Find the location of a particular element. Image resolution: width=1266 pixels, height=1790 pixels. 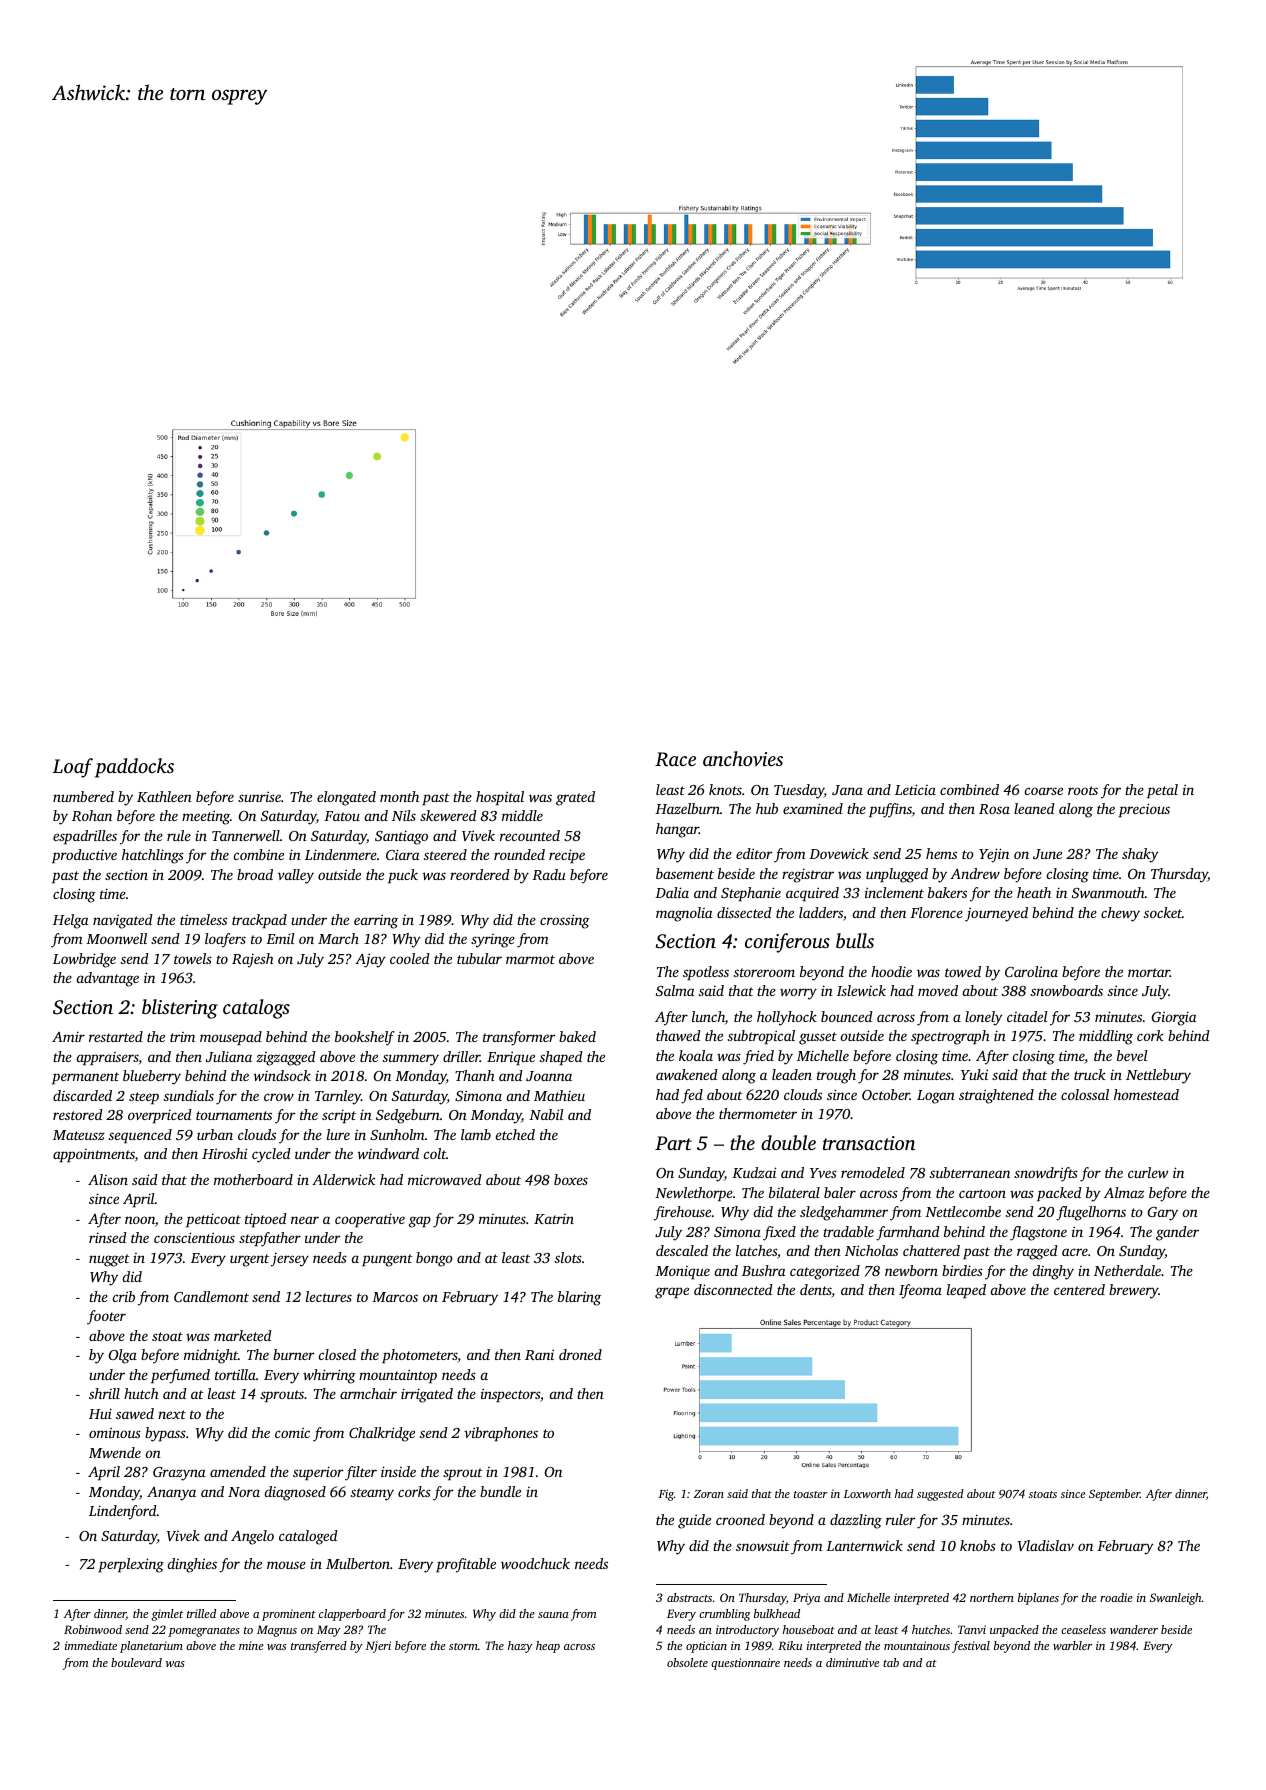

petal is located at coordinates (1162, 791).
